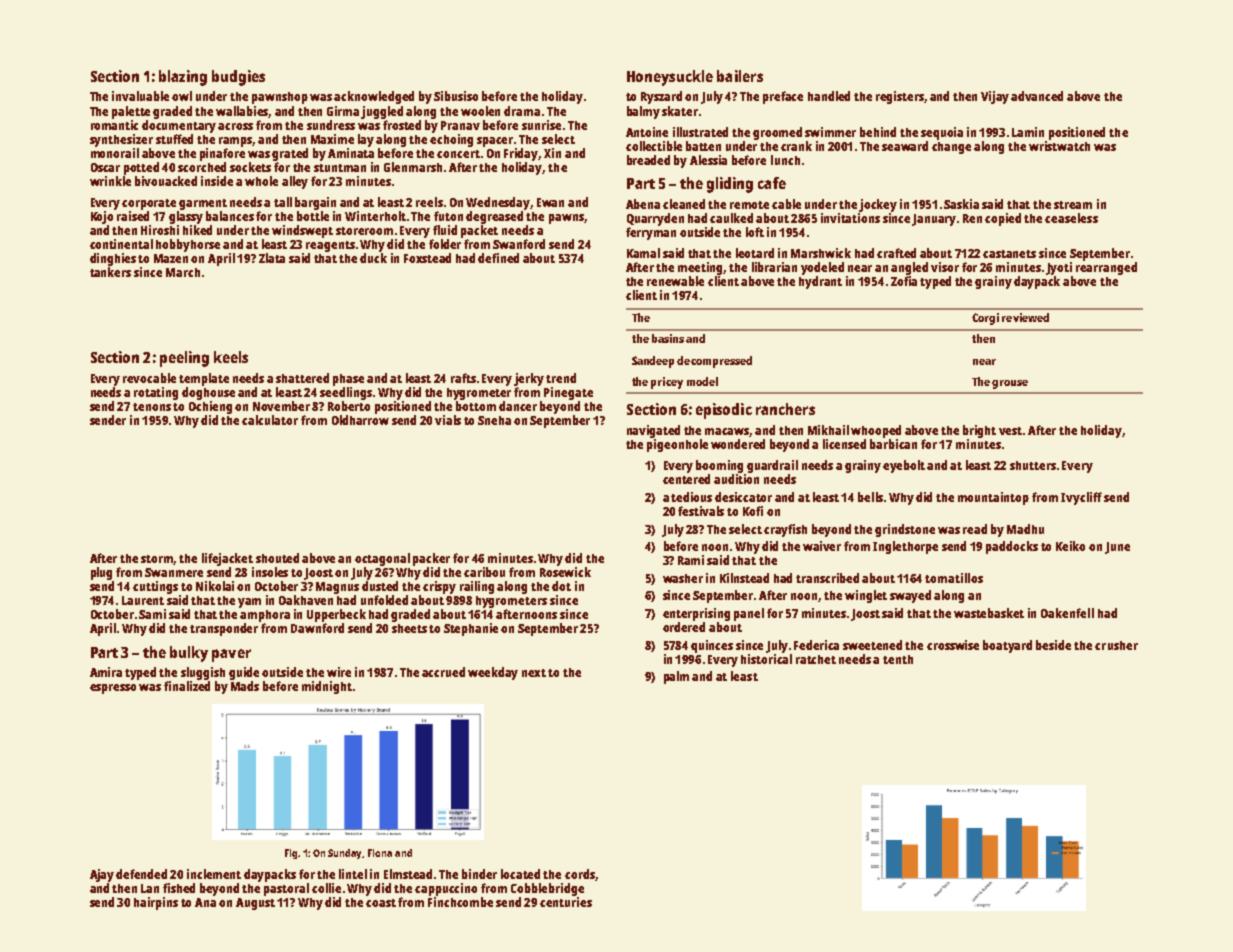  I want to click on hairpins, so click(156, 903).
